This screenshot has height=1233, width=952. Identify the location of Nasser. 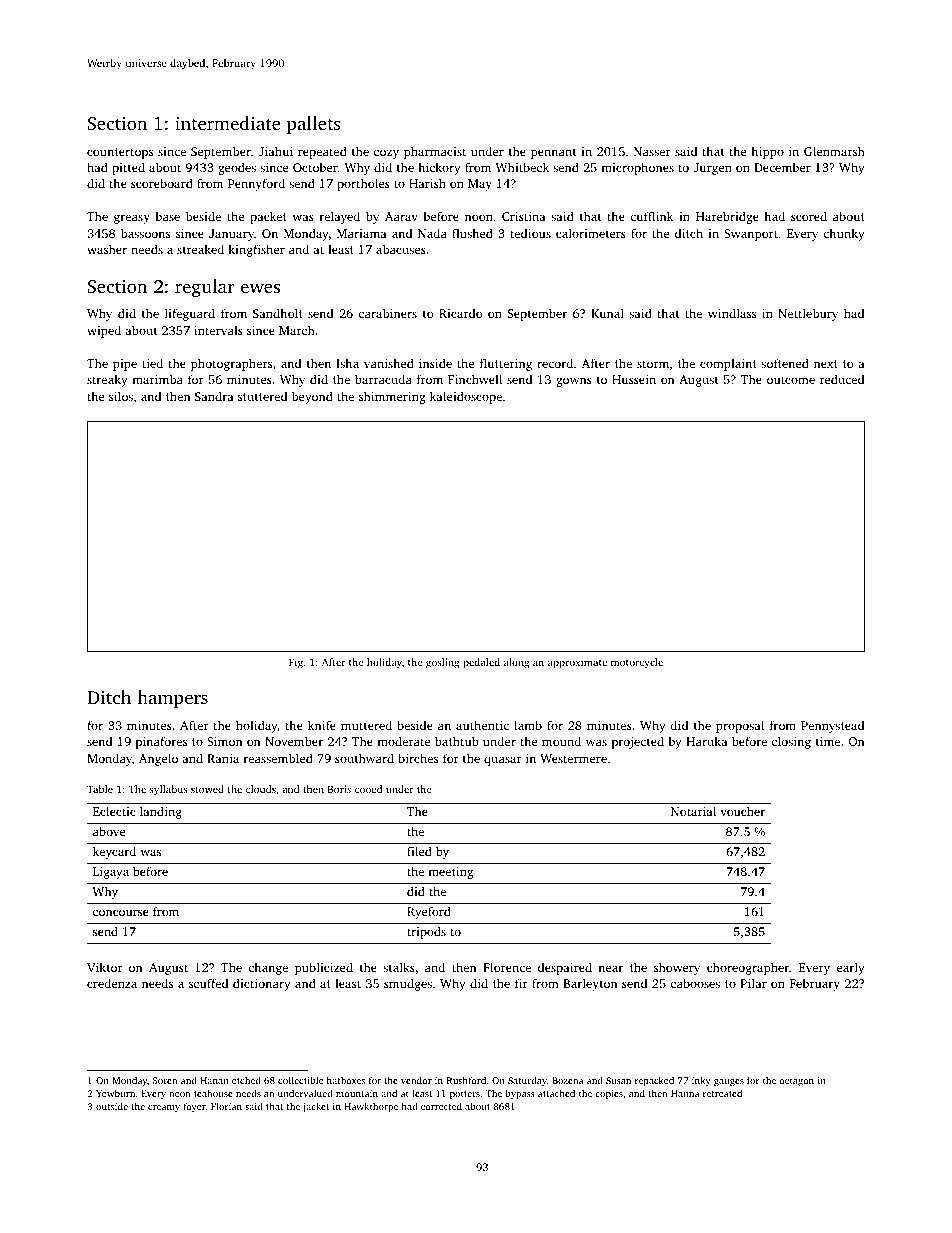
(652, 151).
